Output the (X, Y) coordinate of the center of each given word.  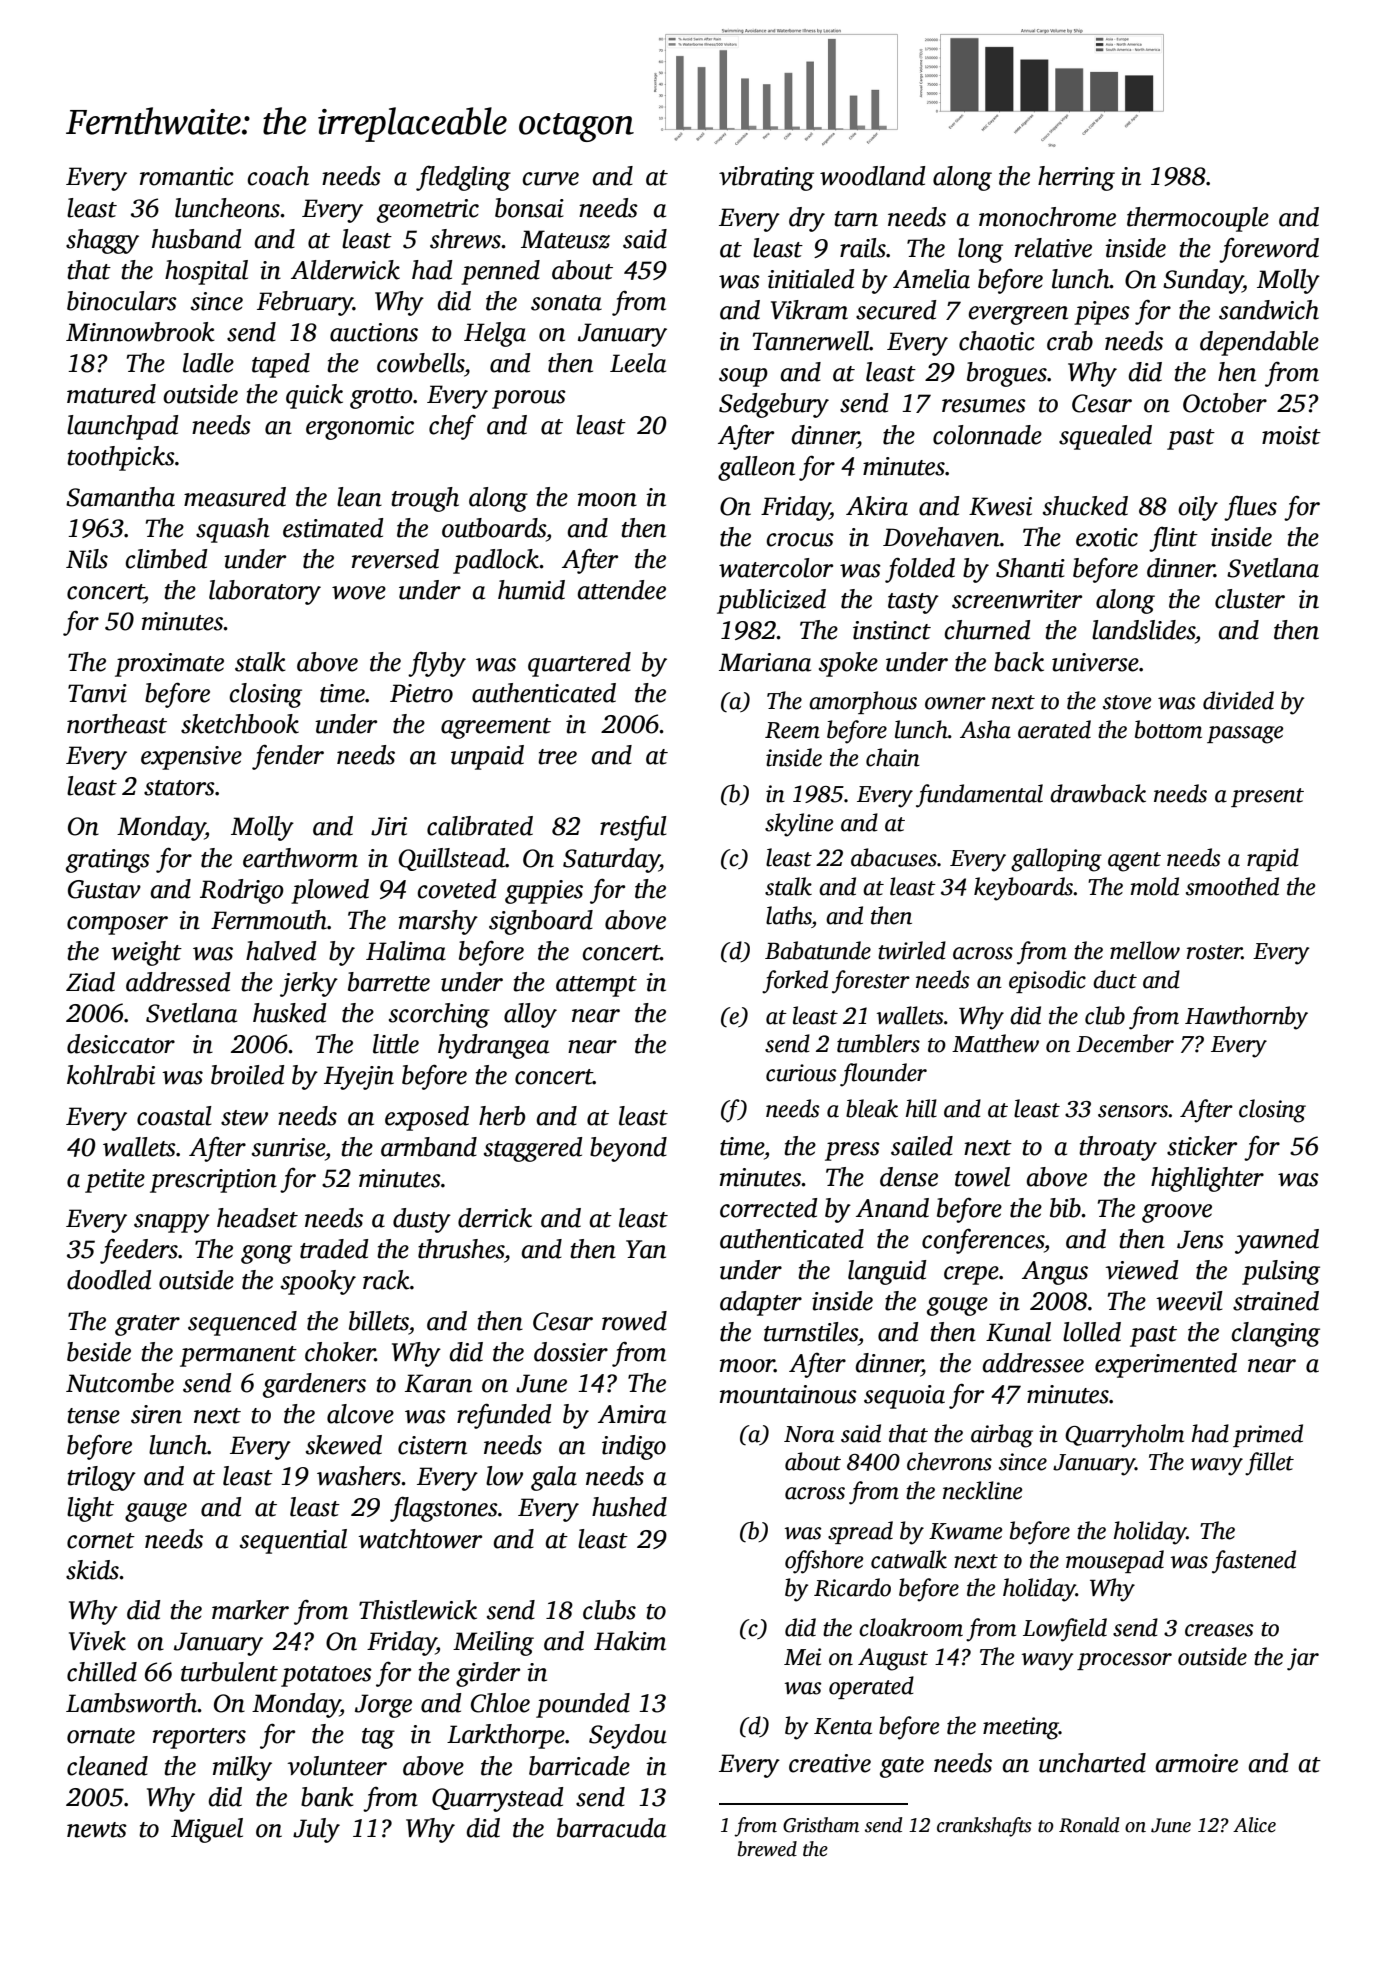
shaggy (102, 241)
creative (830, 1763)
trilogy (101, 1478)
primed (1268, 1435)
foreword (1269, 250)
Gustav (104, 889)
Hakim (630, 1641)
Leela (638, 363)
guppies (544, 892)
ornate (101, 1736)
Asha (985, 729)
